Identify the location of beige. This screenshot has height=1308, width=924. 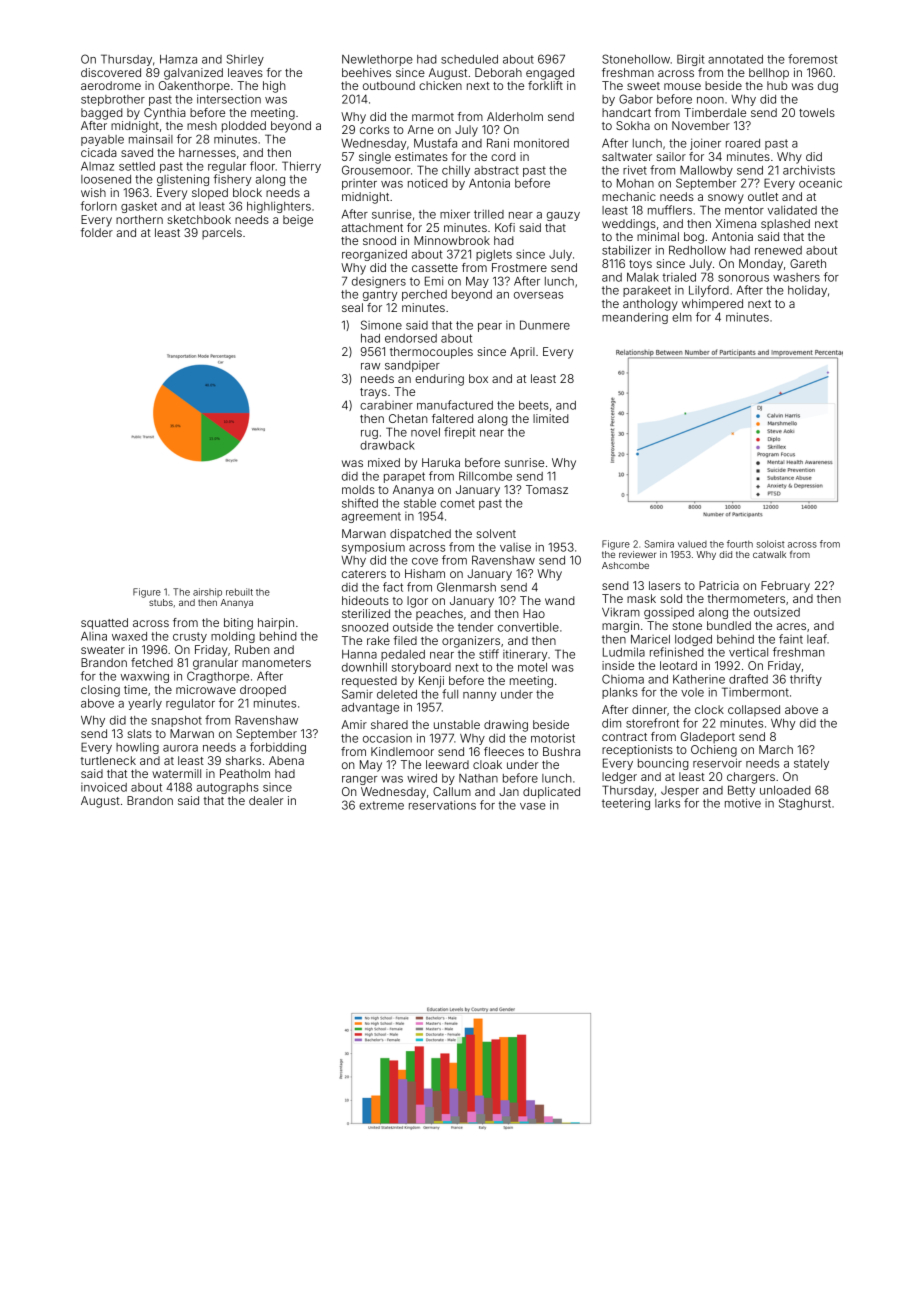
(298, 221).
